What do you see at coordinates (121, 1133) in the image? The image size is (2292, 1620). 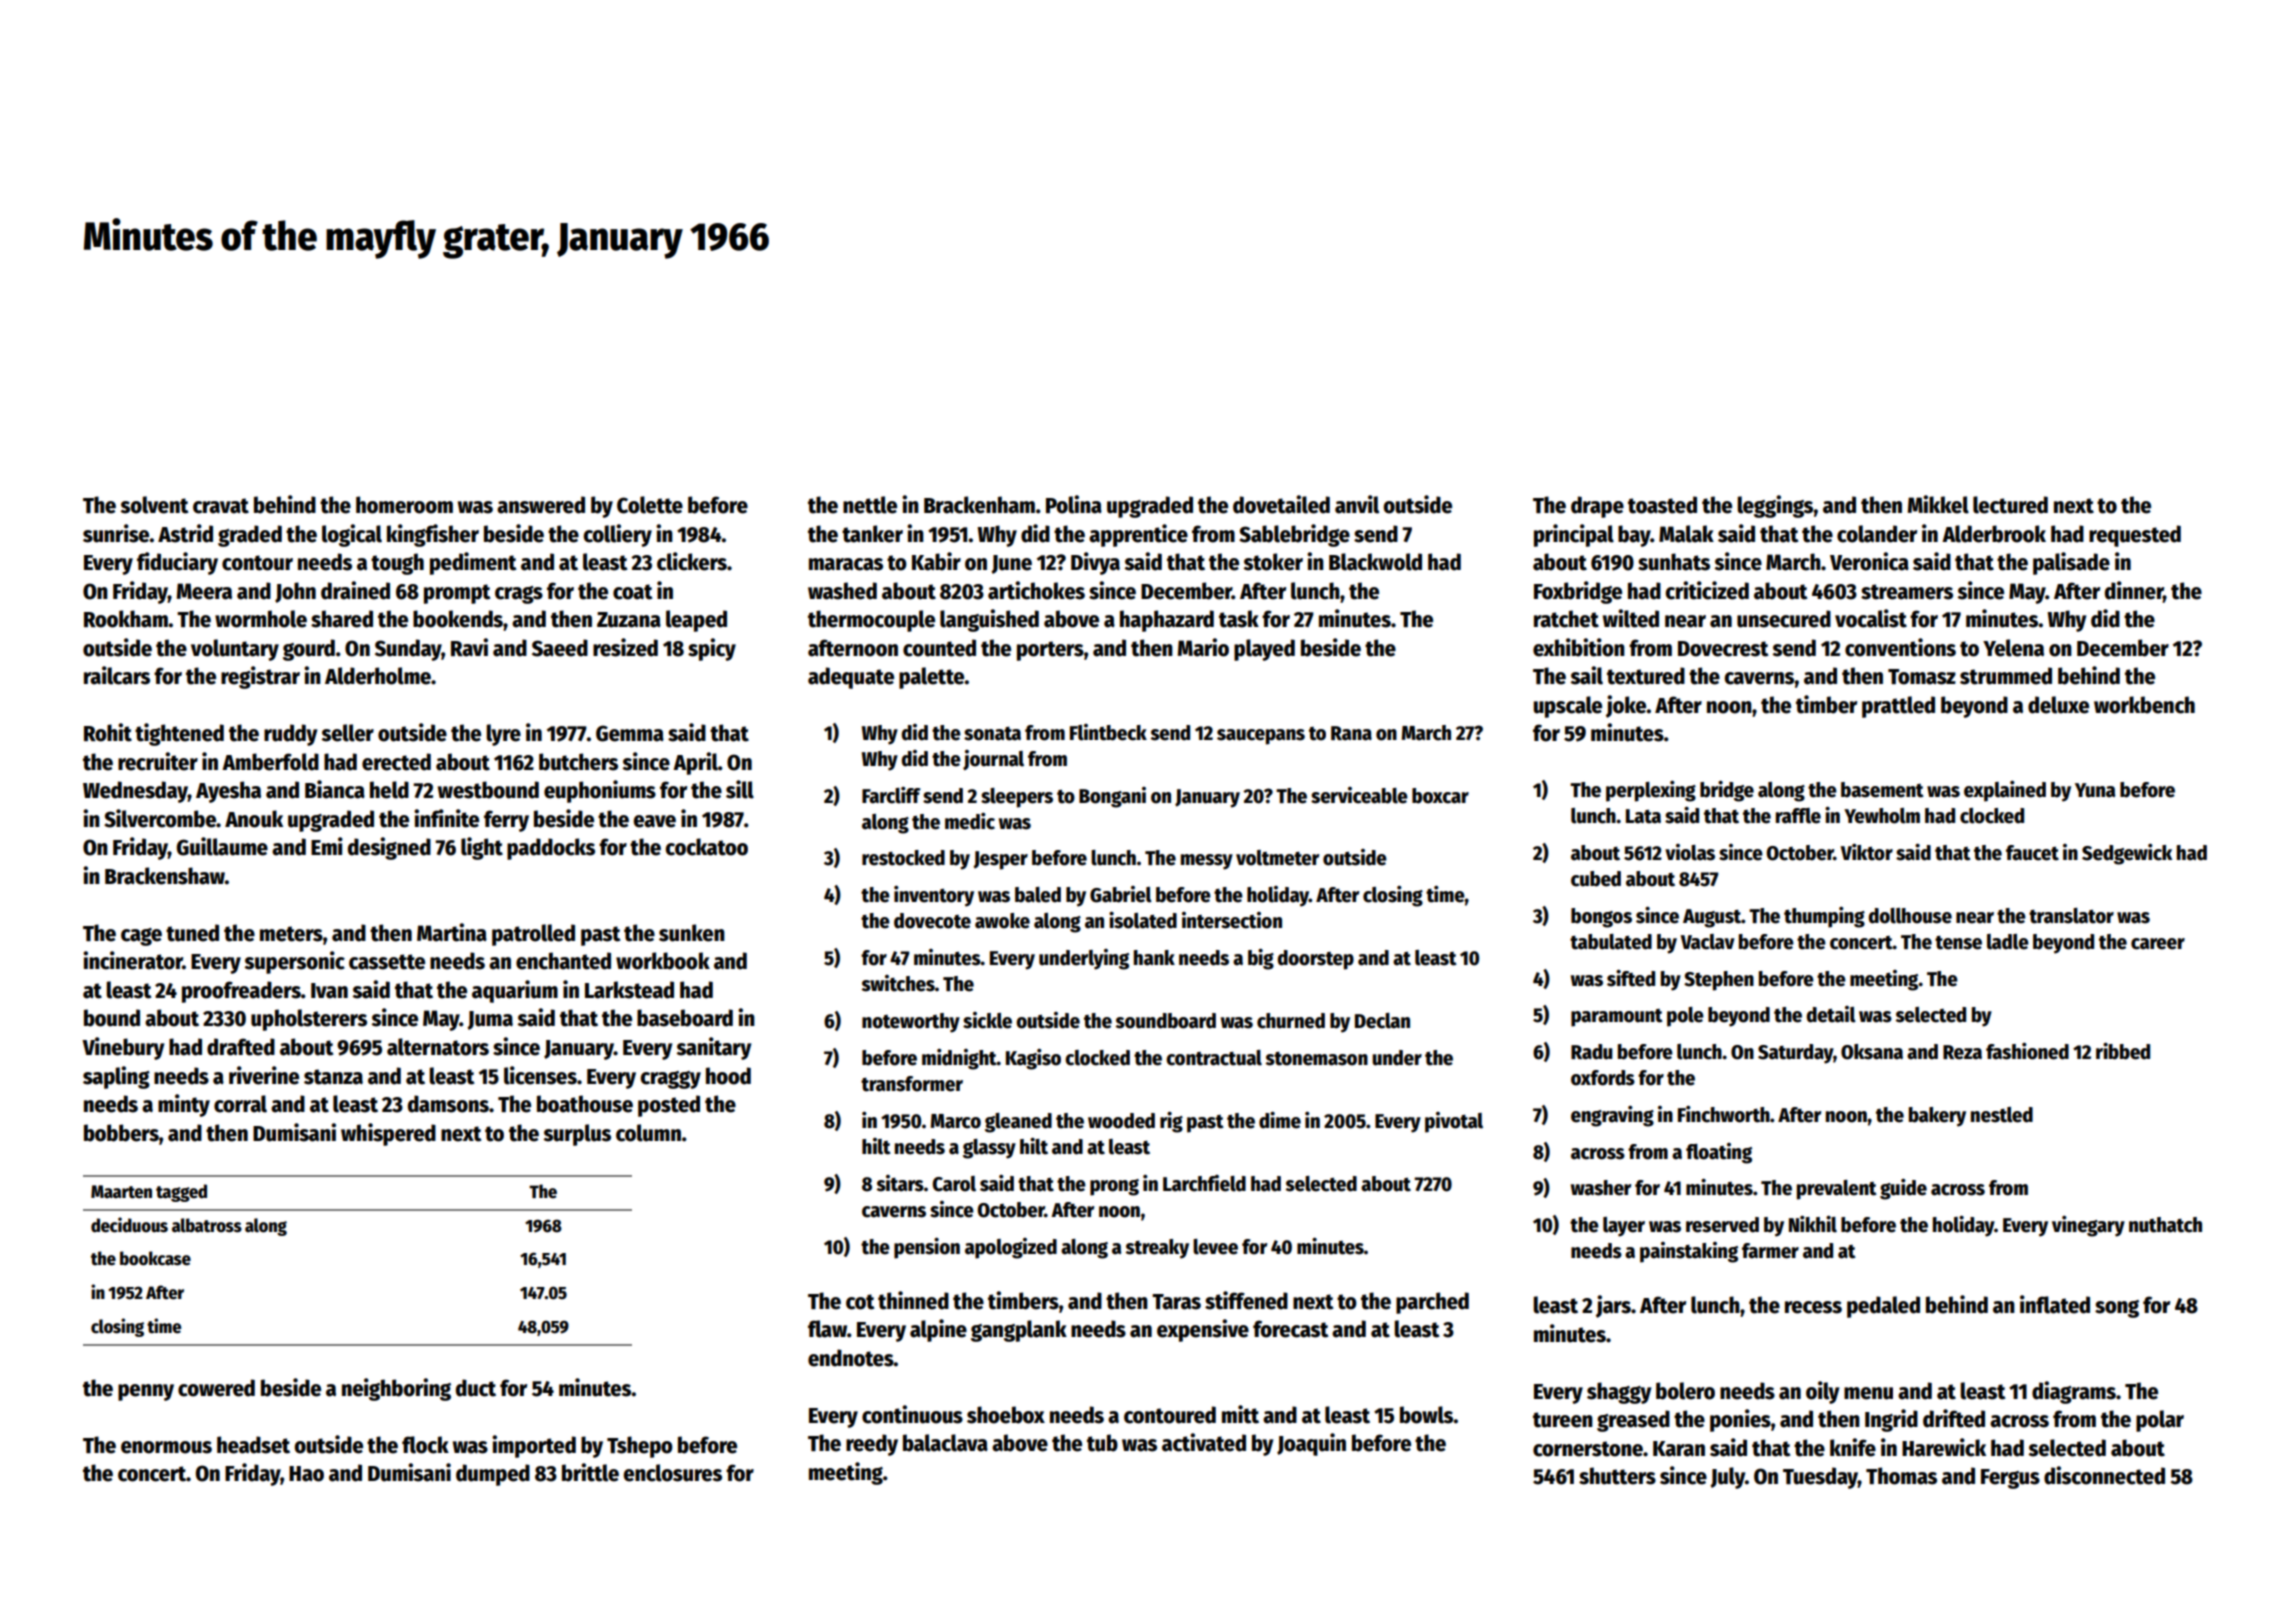 I see `bobbers` at bounding box center [121, 1133].
